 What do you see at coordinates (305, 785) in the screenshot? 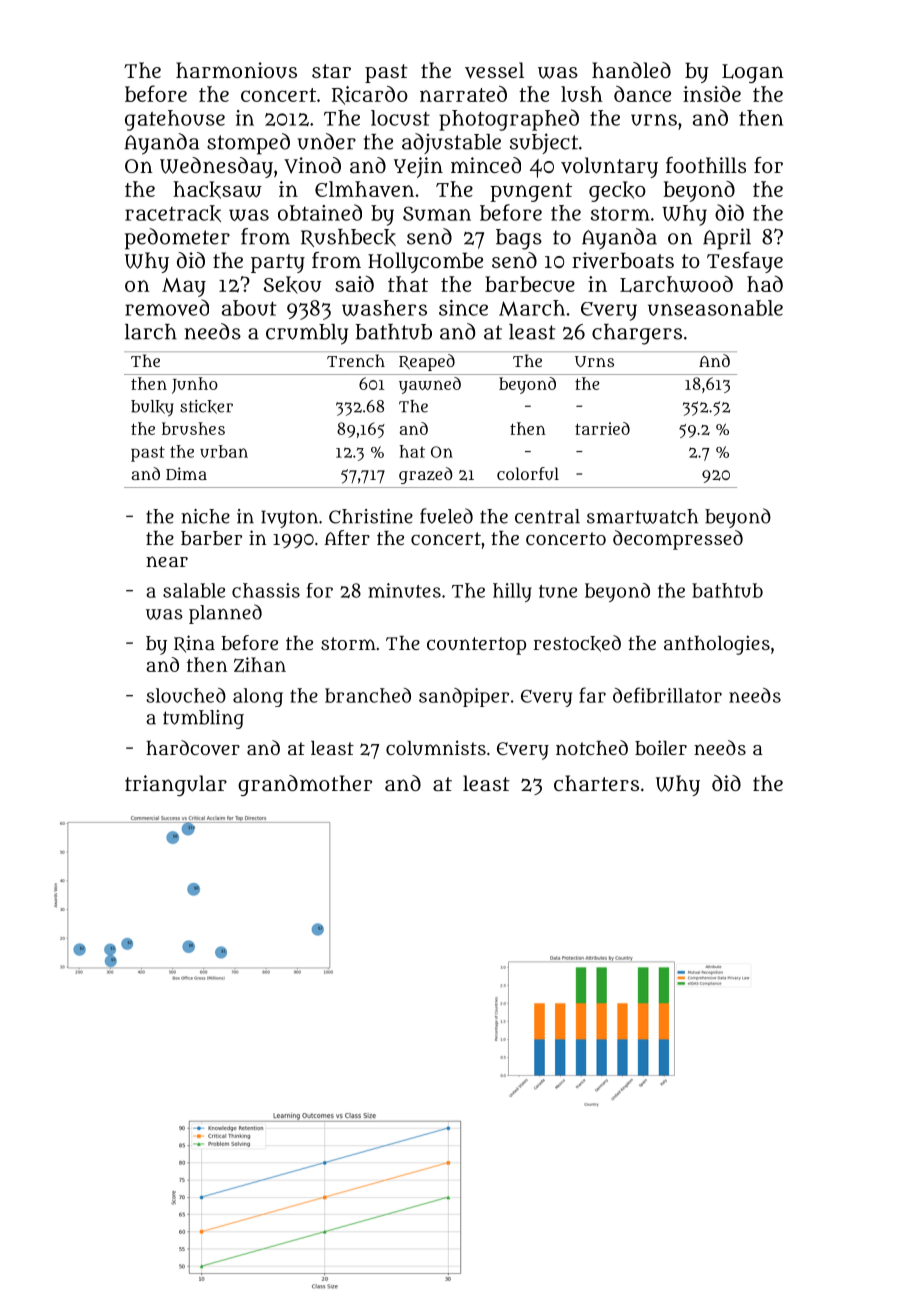
I see `grandmother` at bounding box center [305, 785].
